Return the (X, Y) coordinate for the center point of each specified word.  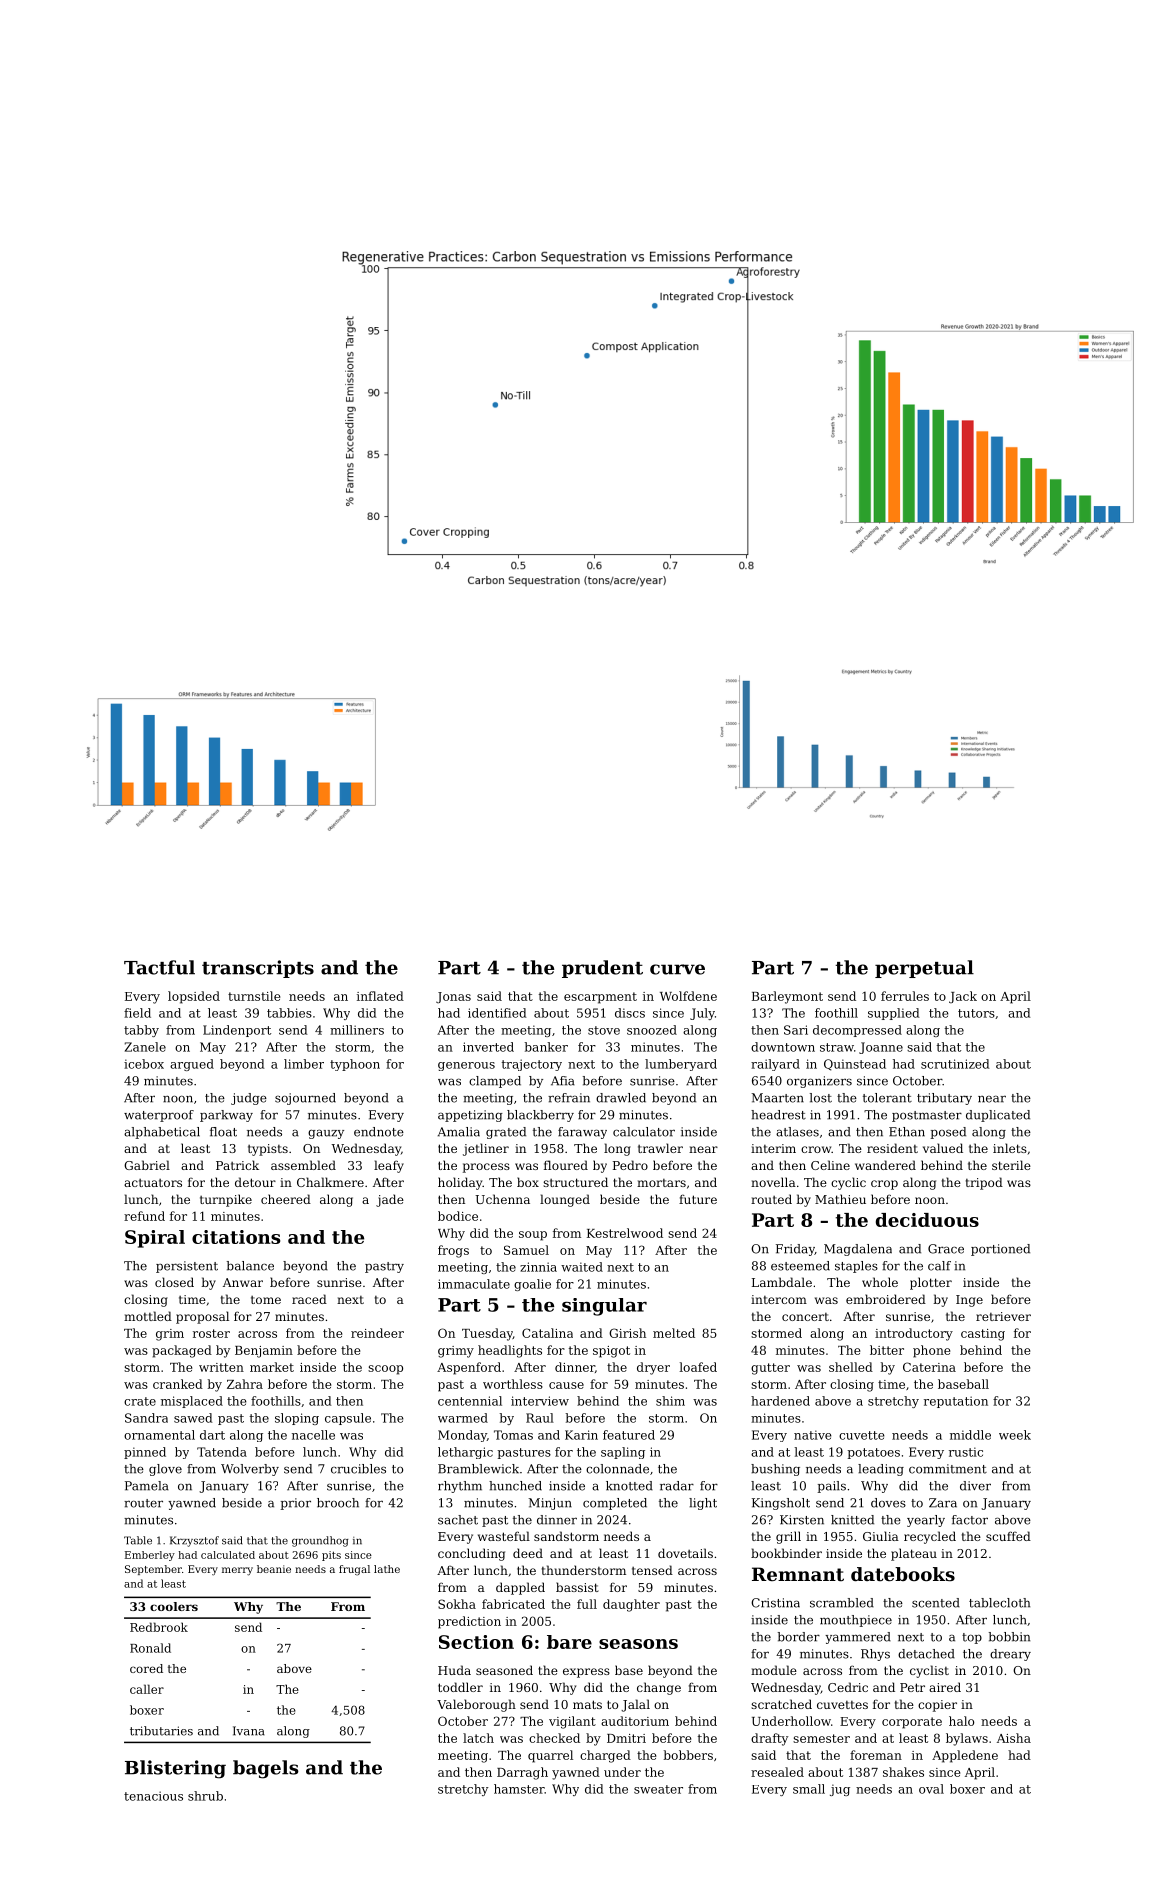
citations (236, 1237)
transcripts (258, 969)
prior (295, 1504)
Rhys (875, 1655)
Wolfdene (688, 996)
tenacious (153, 1796)
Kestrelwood (625, 1233)
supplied (894, 1014)
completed (615, 1504)
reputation (956, 1402)
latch (478, 1738)
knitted (852, 1520)
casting (983, 1335)
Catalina (547, 1333)
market (272, 1367)
